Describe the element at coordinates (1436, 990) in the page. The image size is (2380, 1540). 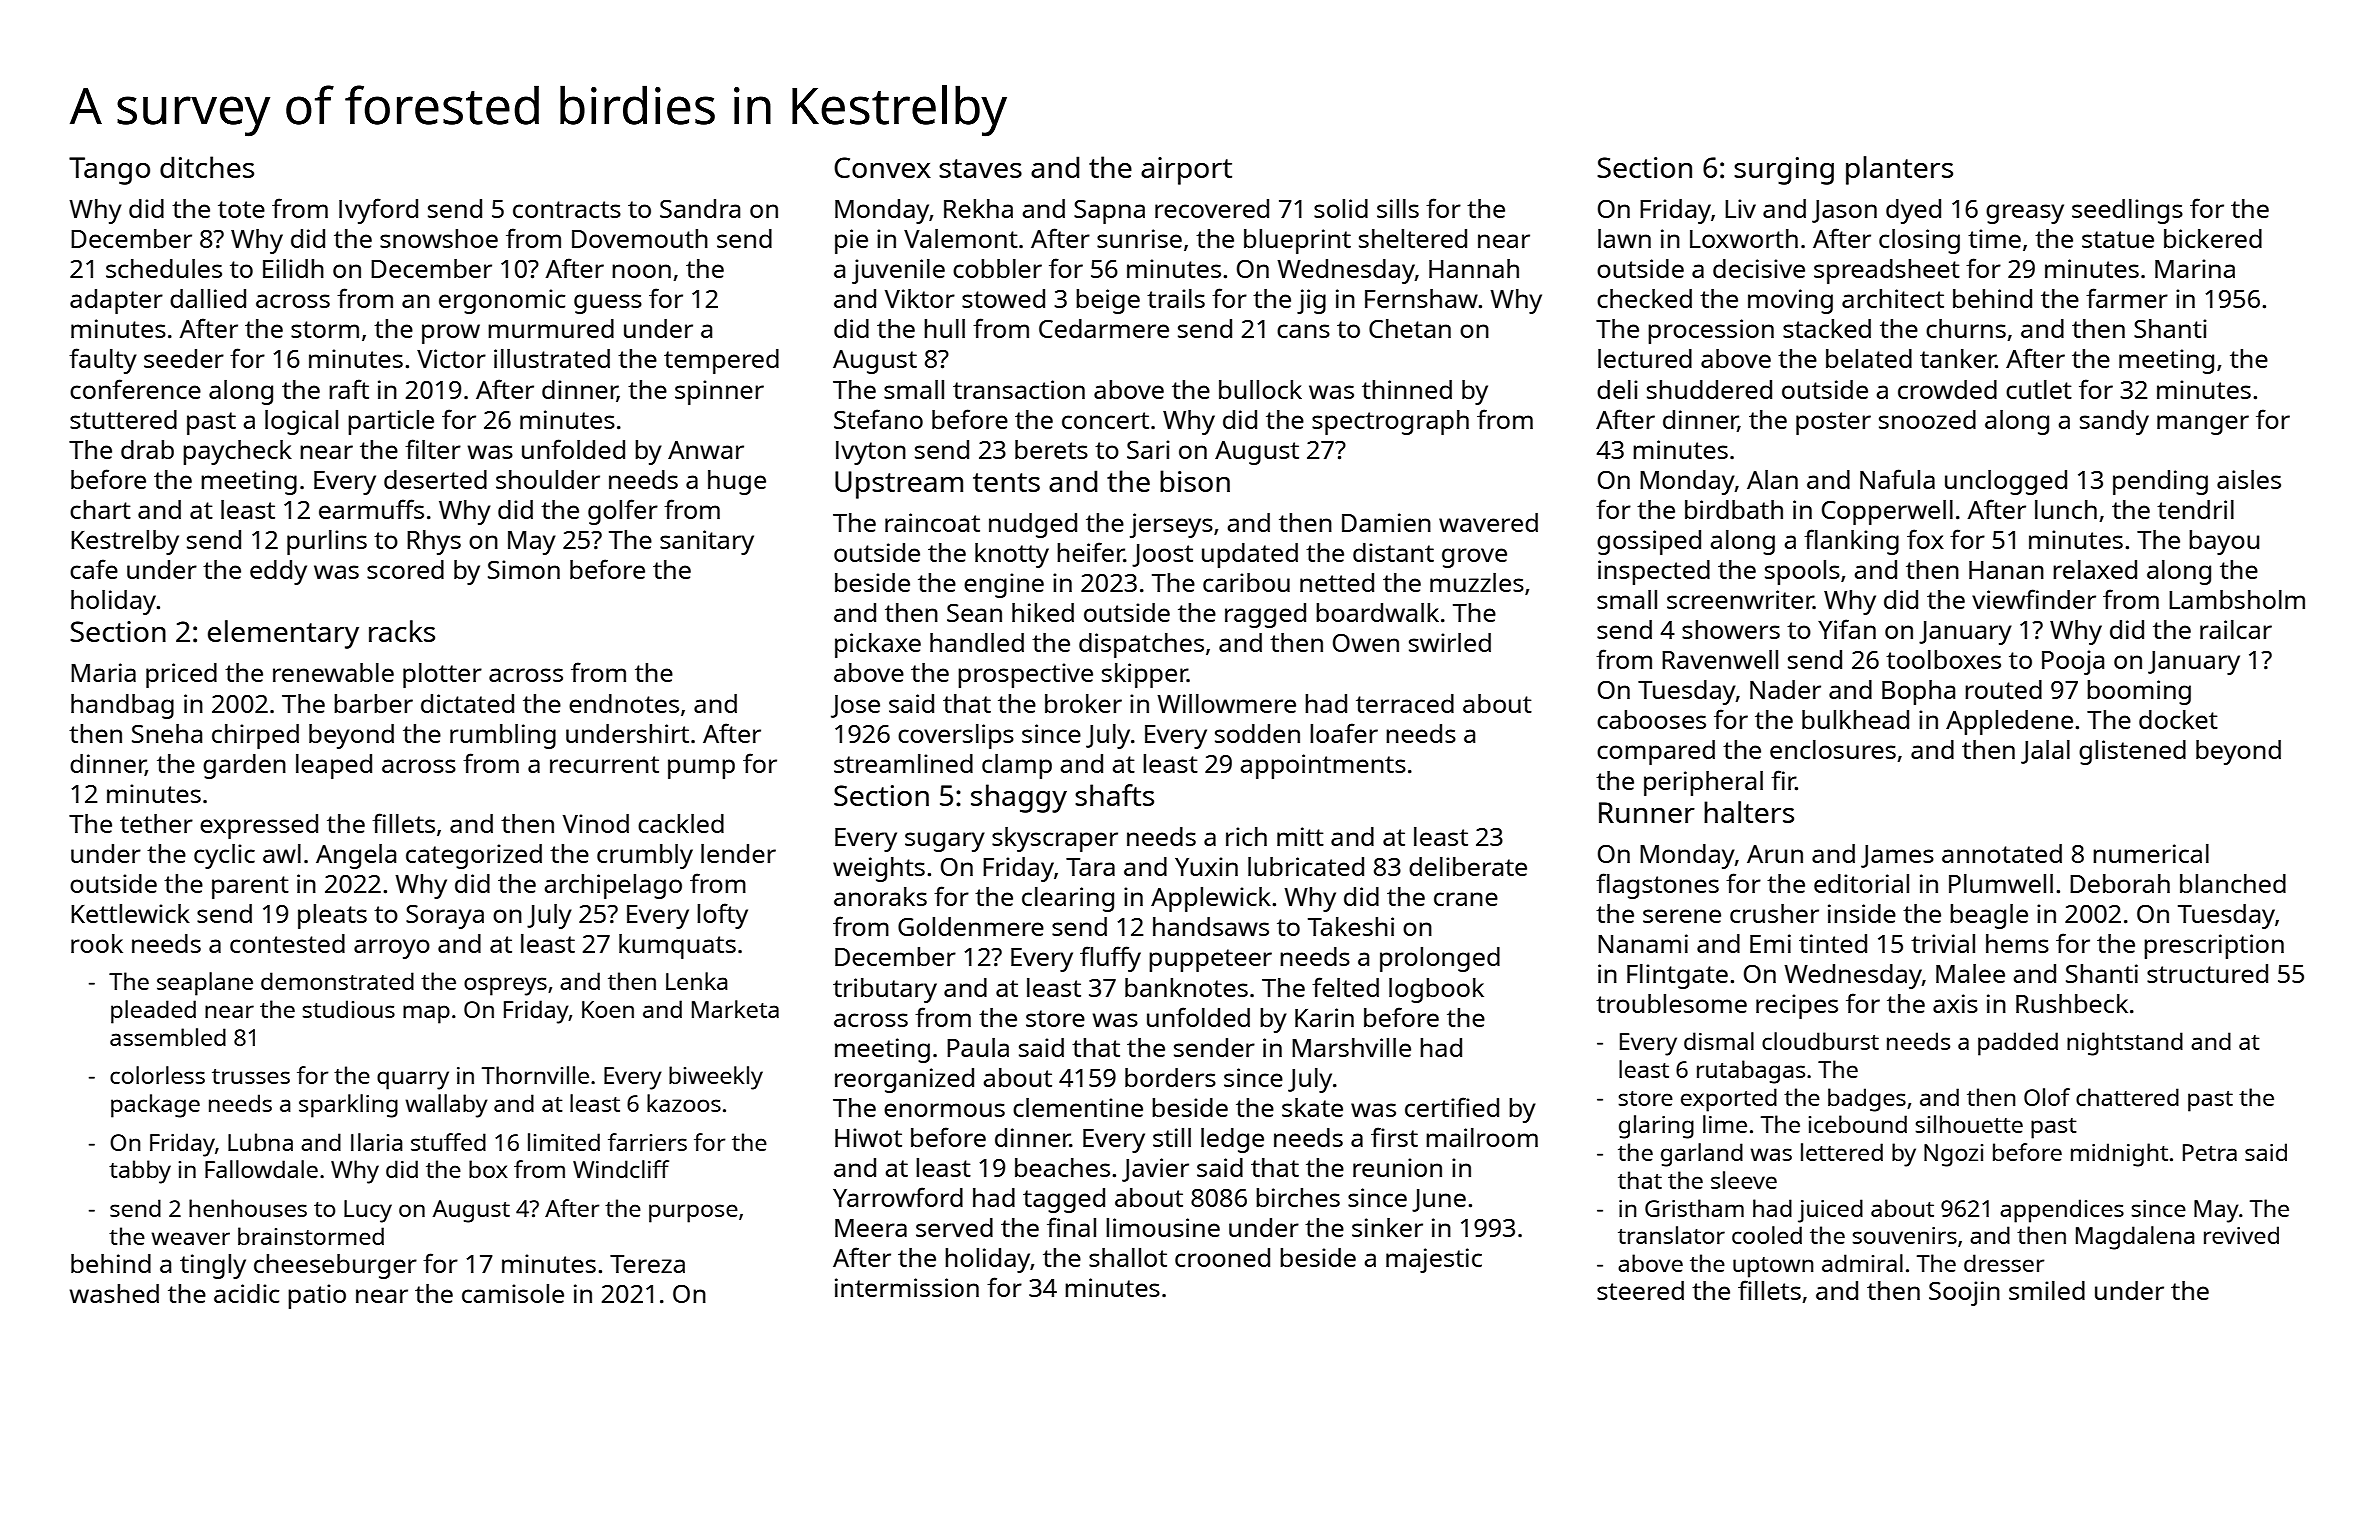
I see `logbook` at that location.
